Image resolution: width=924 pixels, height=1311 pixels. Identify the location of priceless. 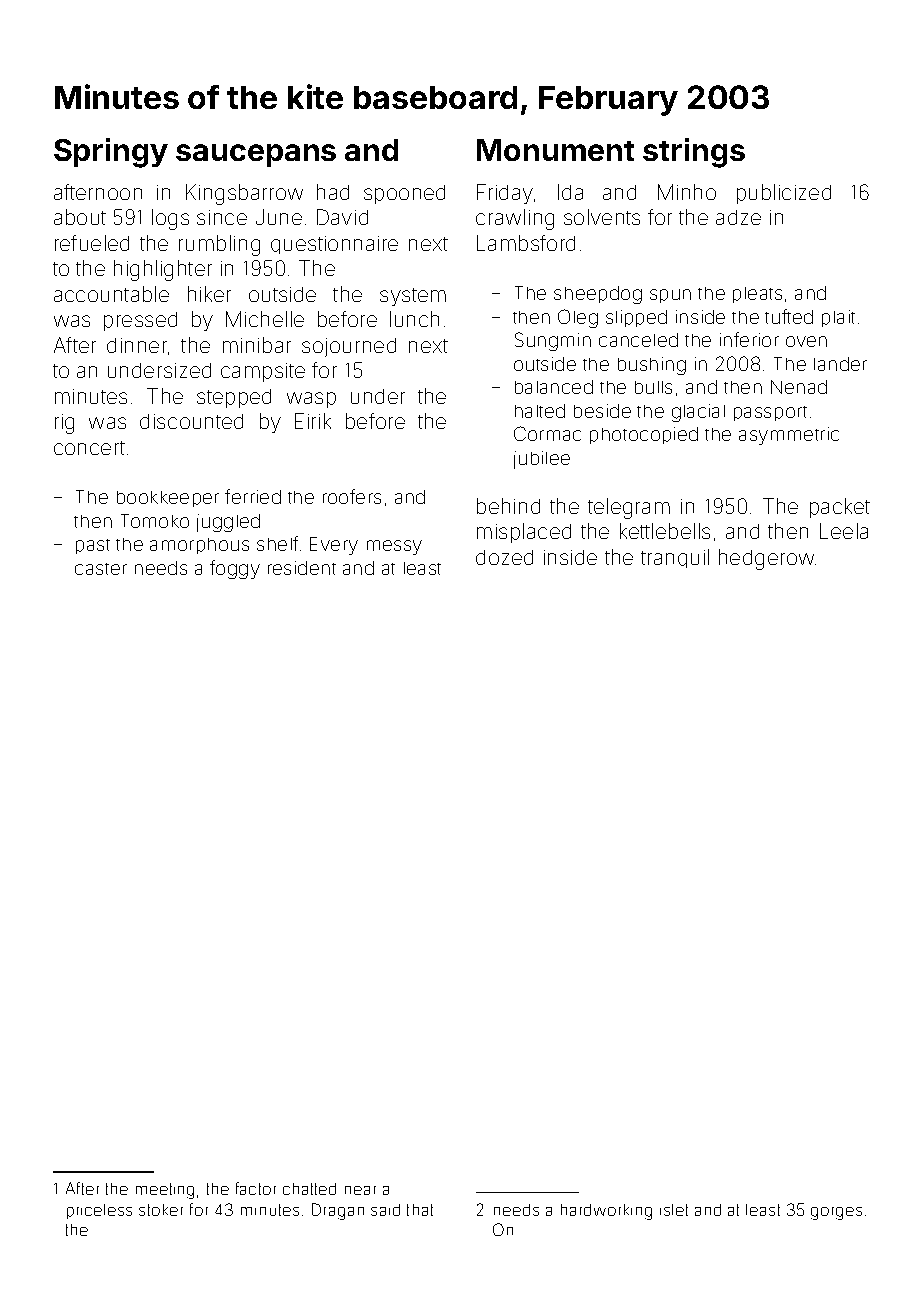
(99, 1211).
